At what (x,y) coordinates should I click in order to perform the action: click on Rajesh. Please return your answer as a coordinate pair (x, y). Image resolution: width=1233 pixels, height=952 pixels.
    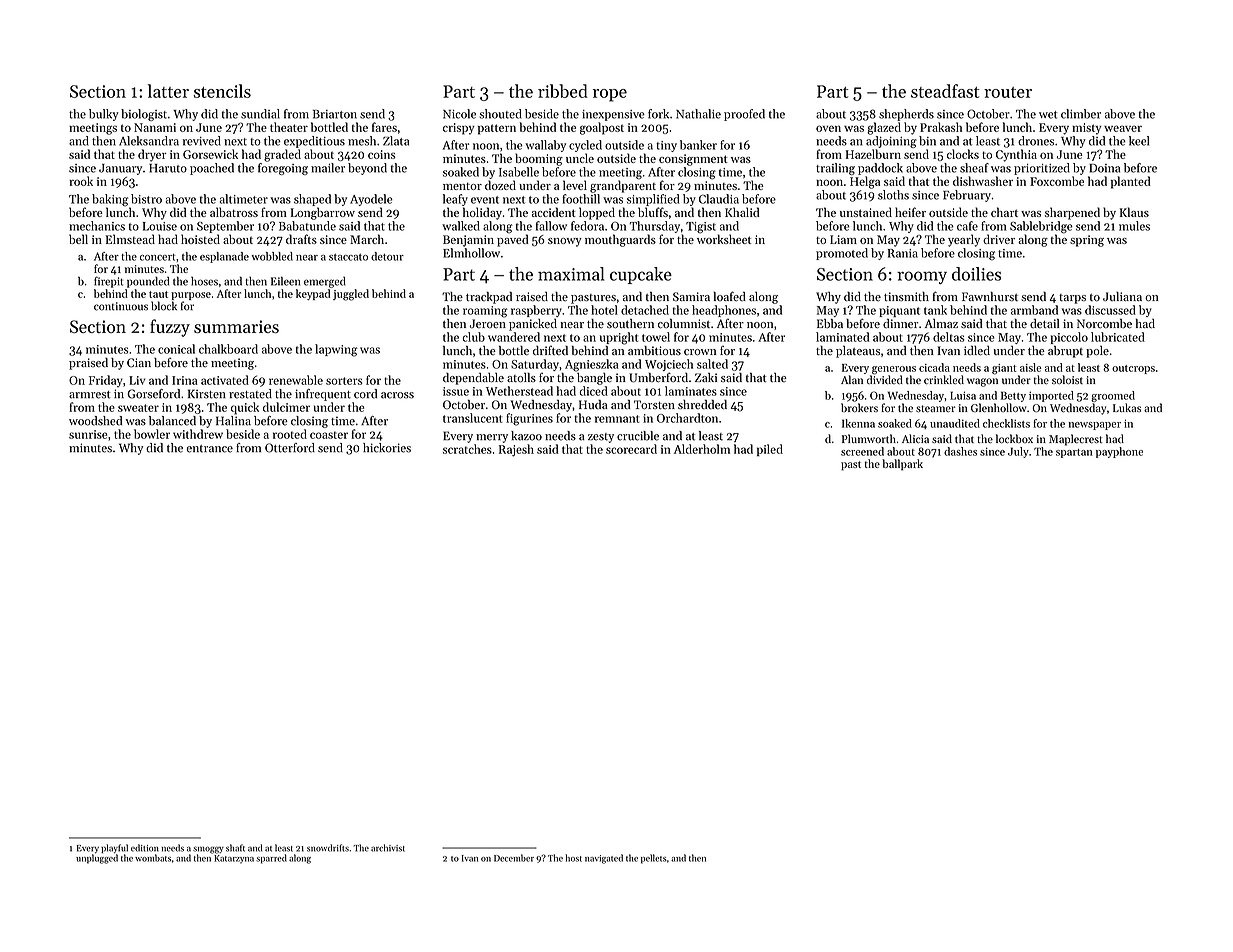
    Looking at the image, I should click on (516, 450).
